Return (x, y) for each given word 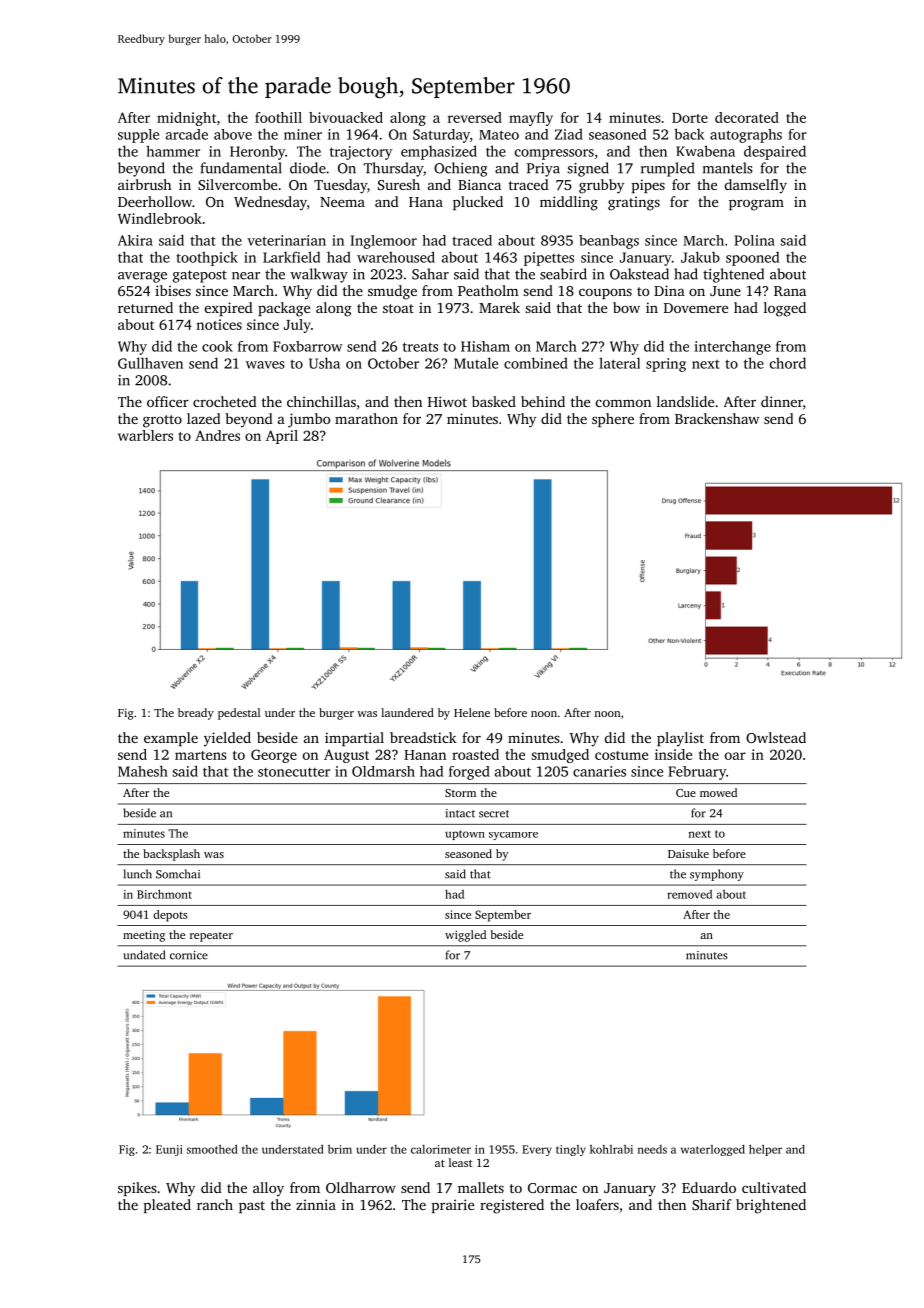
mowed (718, 792)
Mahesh (143, 771)
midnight (186, 119)
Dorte (690, 118)
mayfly (531, 119)
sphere (613, 420)
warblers (145, 435)
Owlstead (776, 737)
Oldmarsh (383, 771)
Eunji (169, 1150)
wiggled (465, 936)
